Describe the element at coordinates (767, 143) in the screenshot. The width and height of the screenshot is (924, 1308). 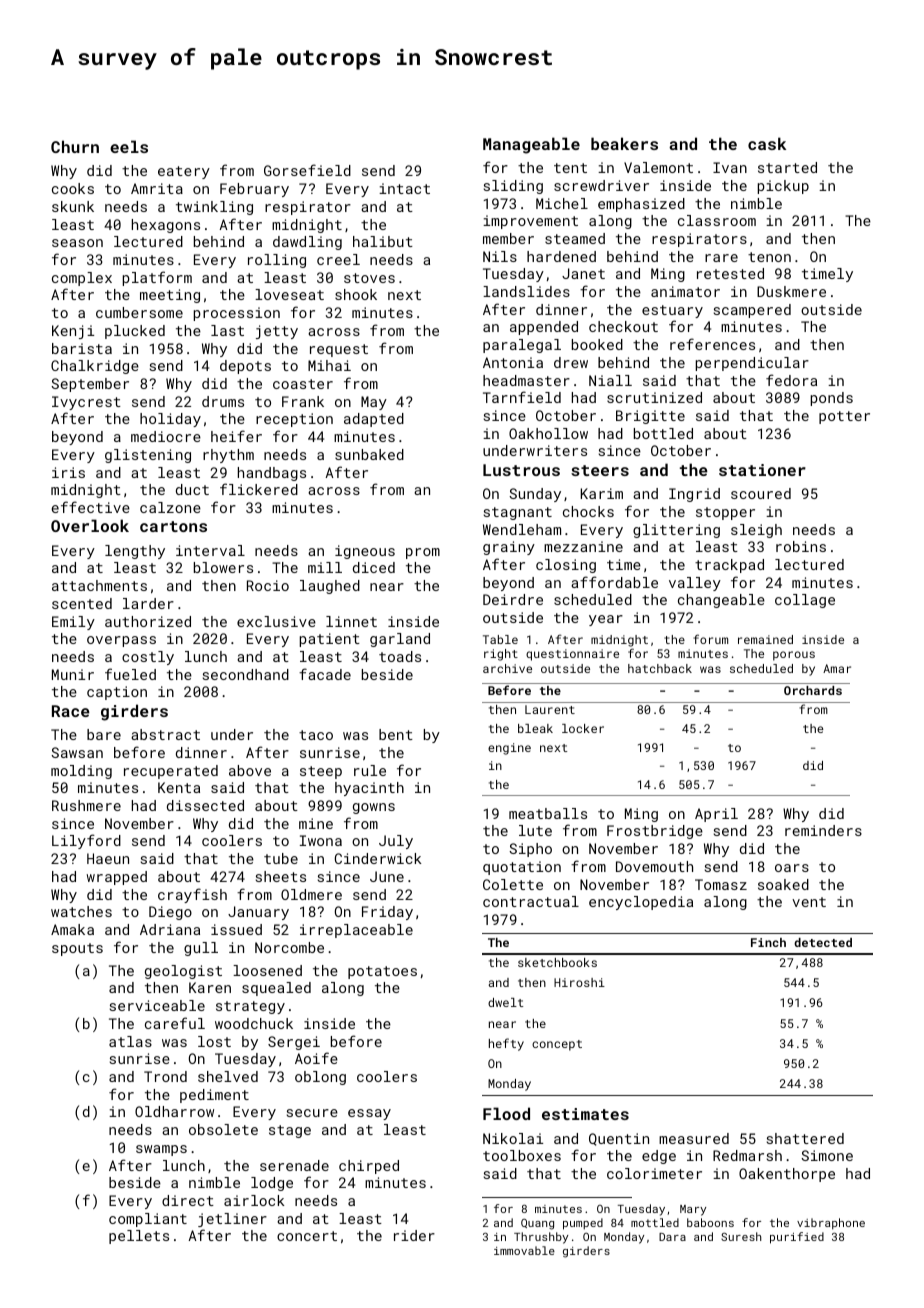
I see `cask` at that location.
